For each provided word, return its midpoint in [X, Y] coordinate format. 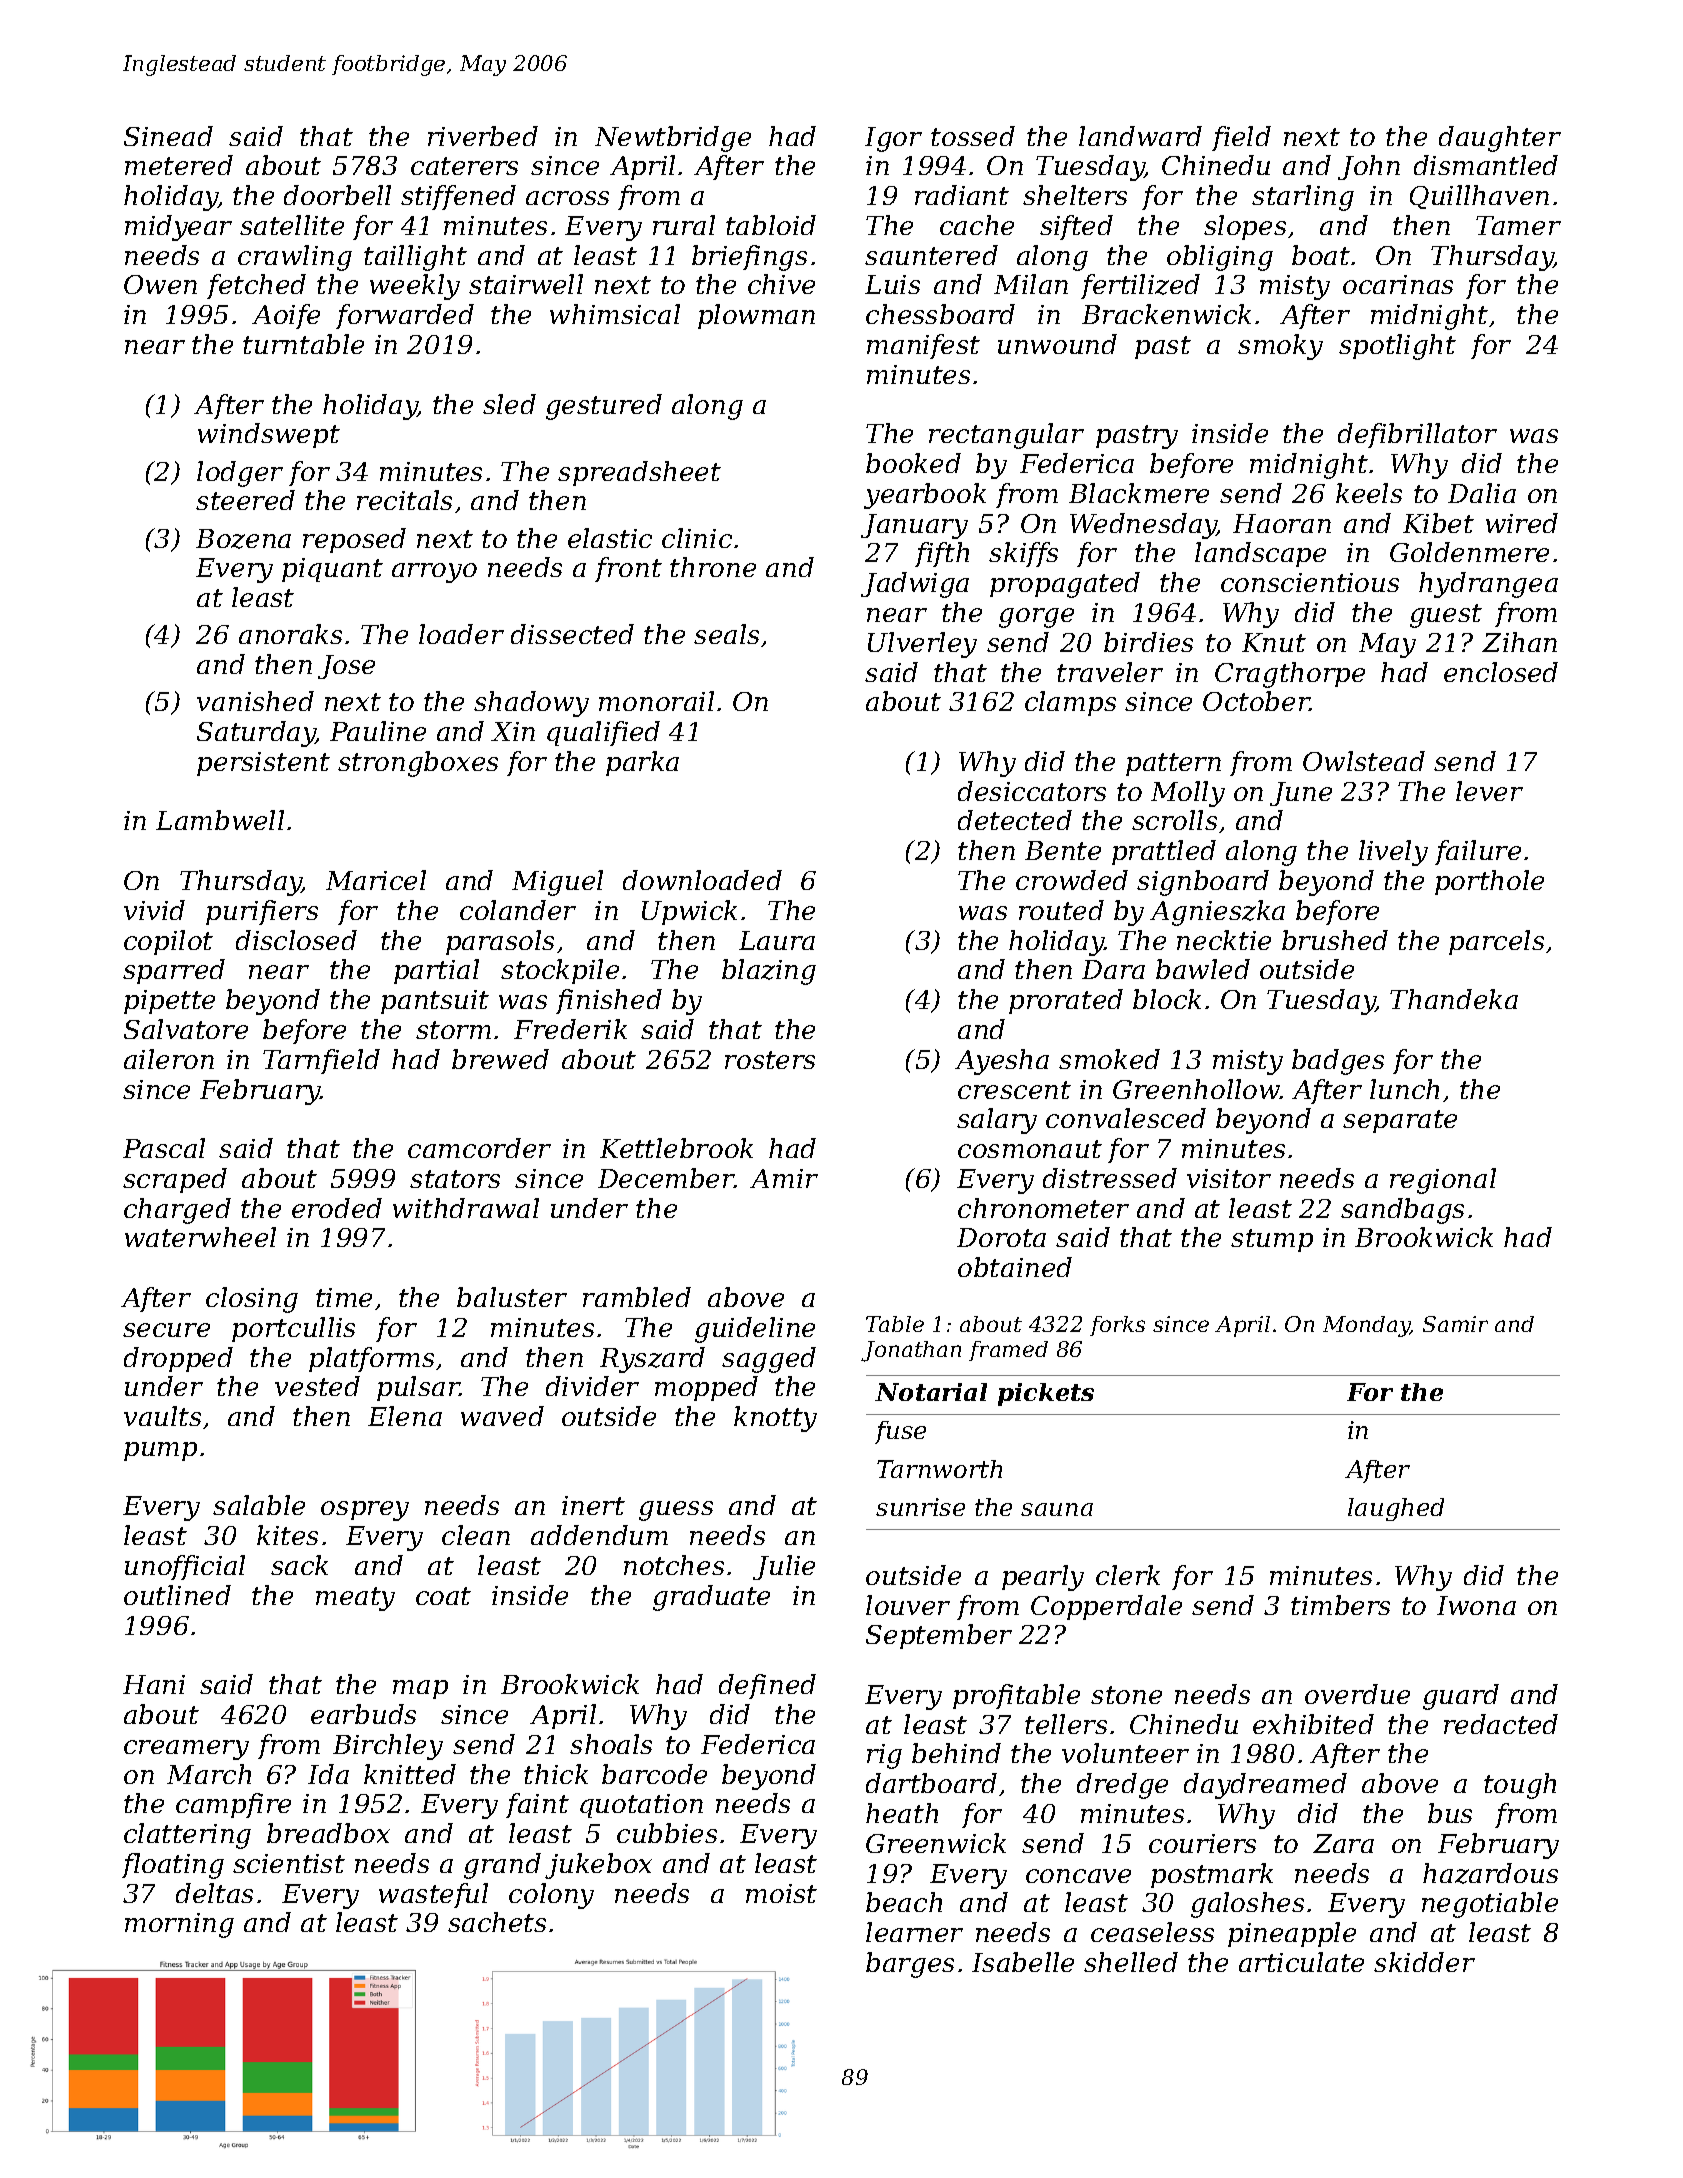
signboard [1203, 883]
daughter [1500, 139]
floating [173, 1866]
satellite [292, 225]
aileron [169, 1059]
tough [1520, 1786]
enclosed [1501, 672]
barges [910, 1965]
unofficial [185, 1567]
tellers [1066, 1724]
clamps [1070, 703]
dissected [572, 634]
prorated [1066, 1001]
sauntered [931, 255]
